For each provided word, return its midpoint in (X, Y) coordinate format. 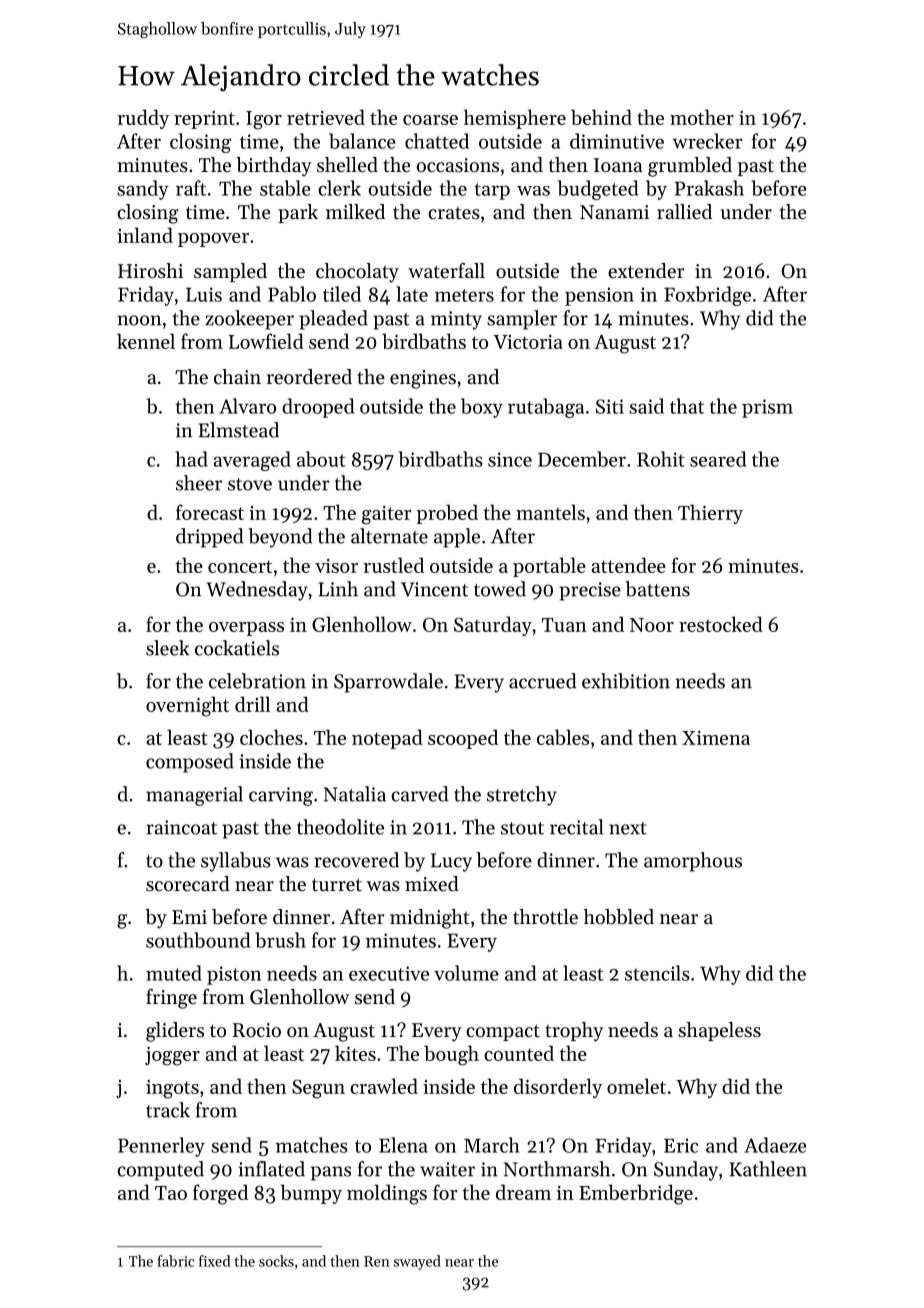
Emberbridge (636, 1194)
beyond (280, 538)
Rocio (257, 1030)
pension (599, 296)
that (687, 406)
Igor (264, 120)
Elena (403, 1145)
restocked (721, 624)
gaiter (387, 515)
